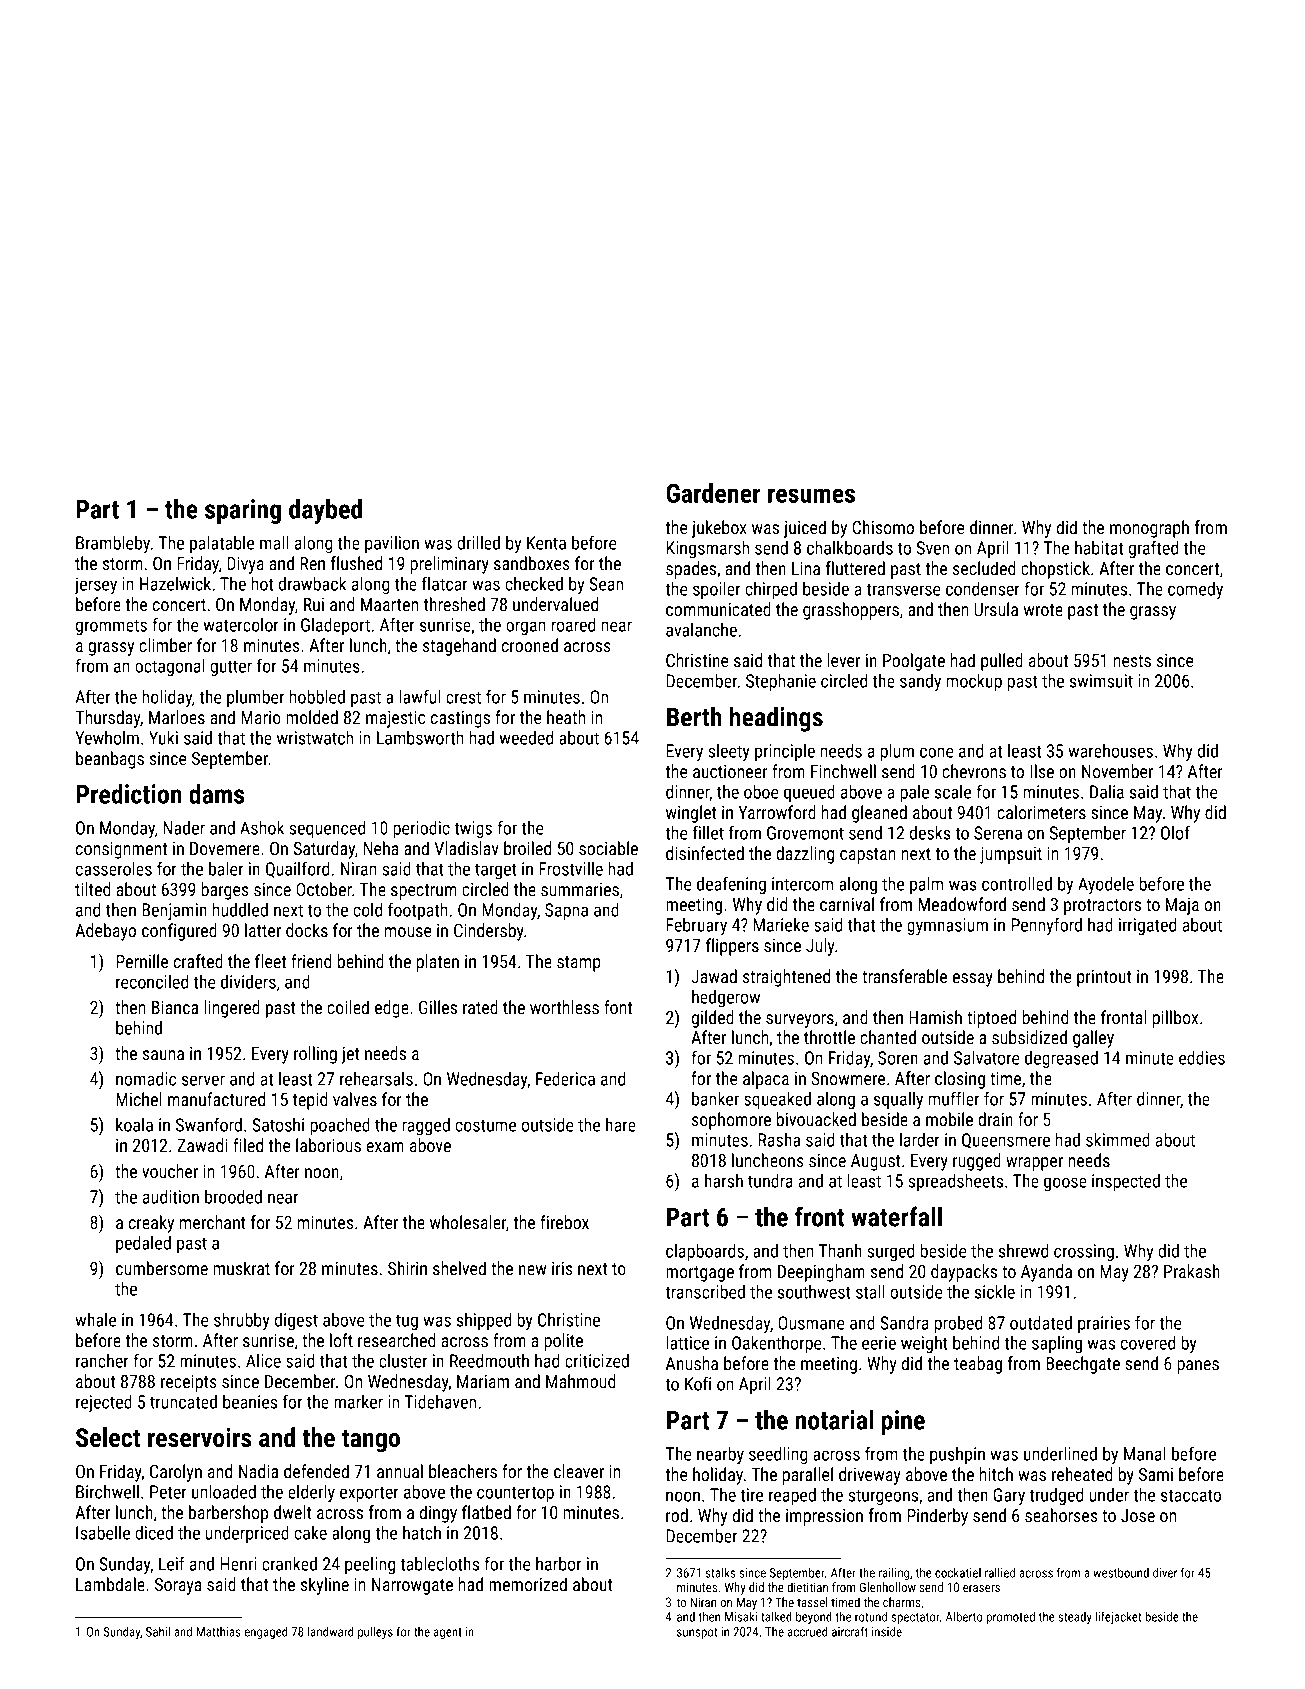 This screenshot has height=1689, width=1305. What do you see at coordinates (811, 495) in the screenshot?
I see `resumes` at bounding box center [811, 495].
